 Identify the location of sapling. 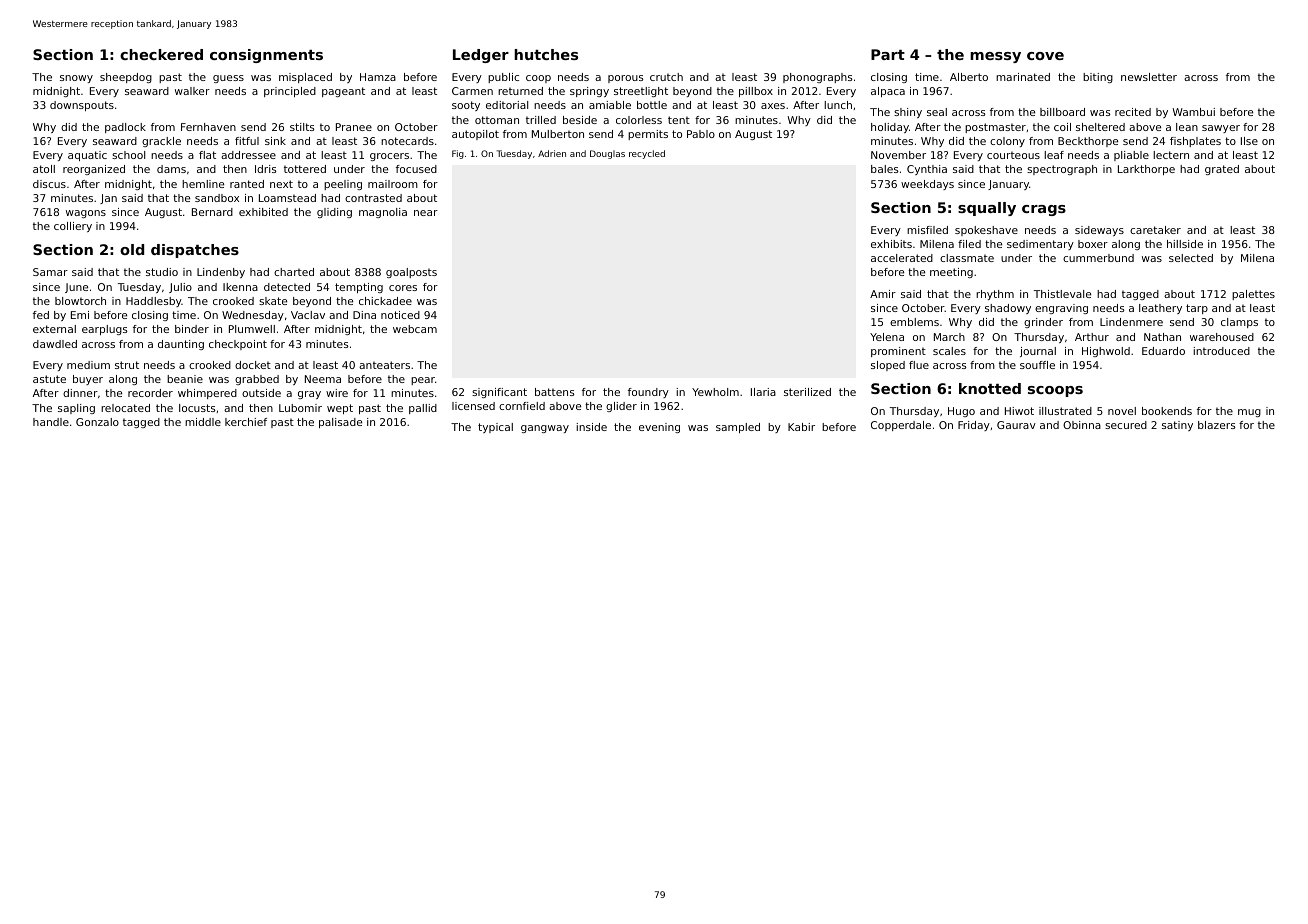
(76, 409).
